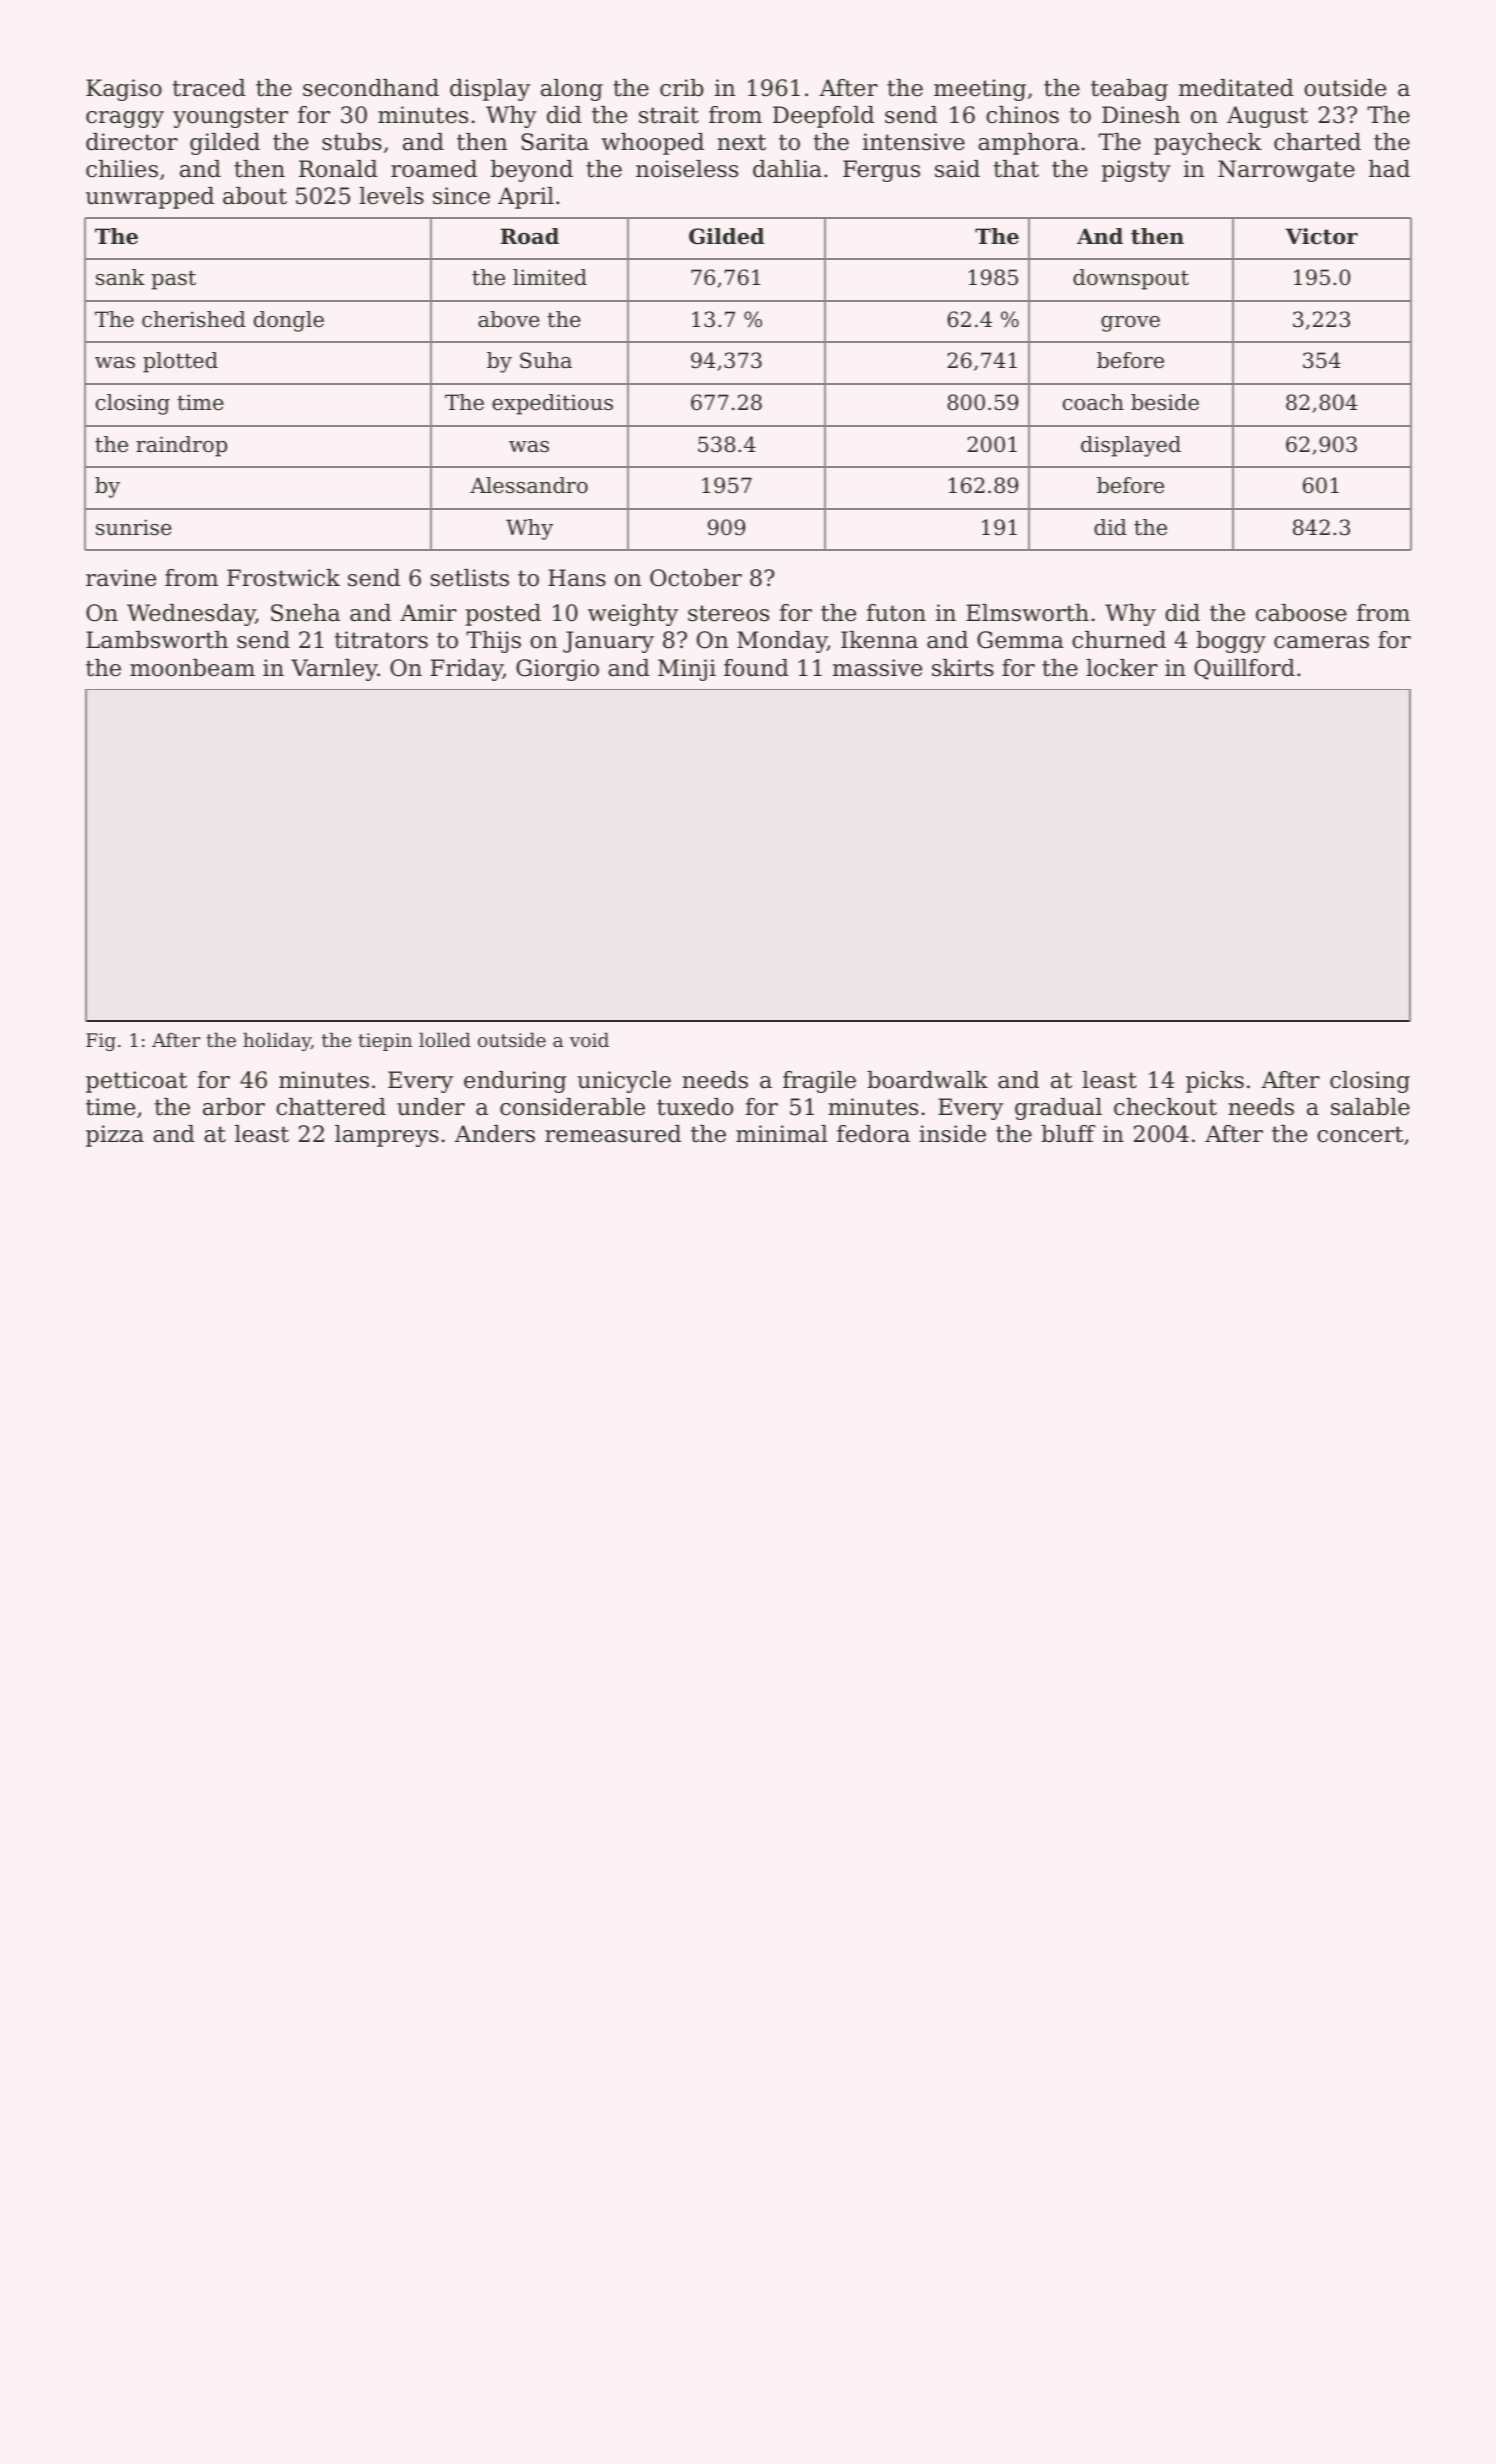  I want to click on tiepin, so click(385, 1042).
